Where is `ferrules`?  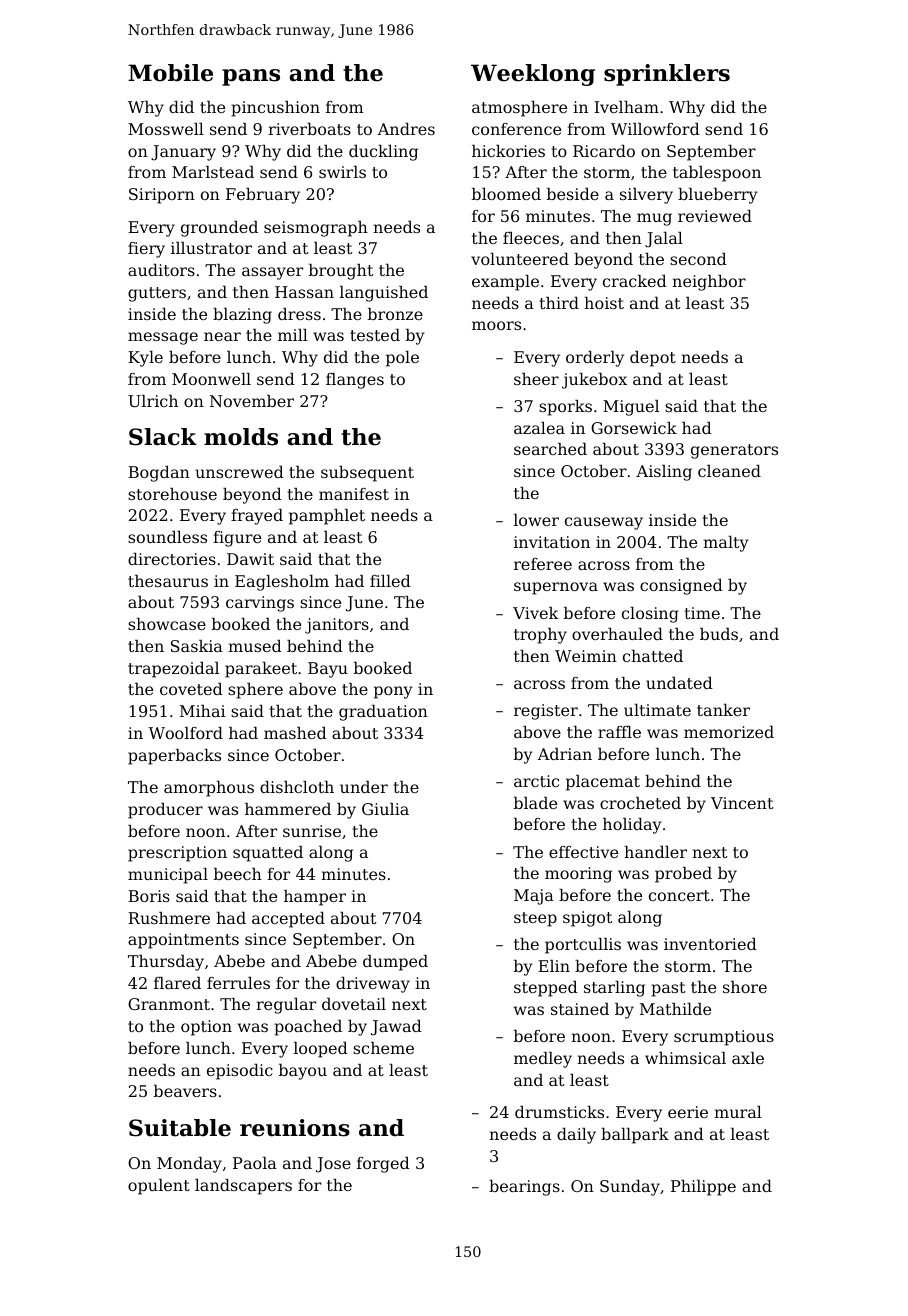 ferrules is located at coordinates (238, 983).
